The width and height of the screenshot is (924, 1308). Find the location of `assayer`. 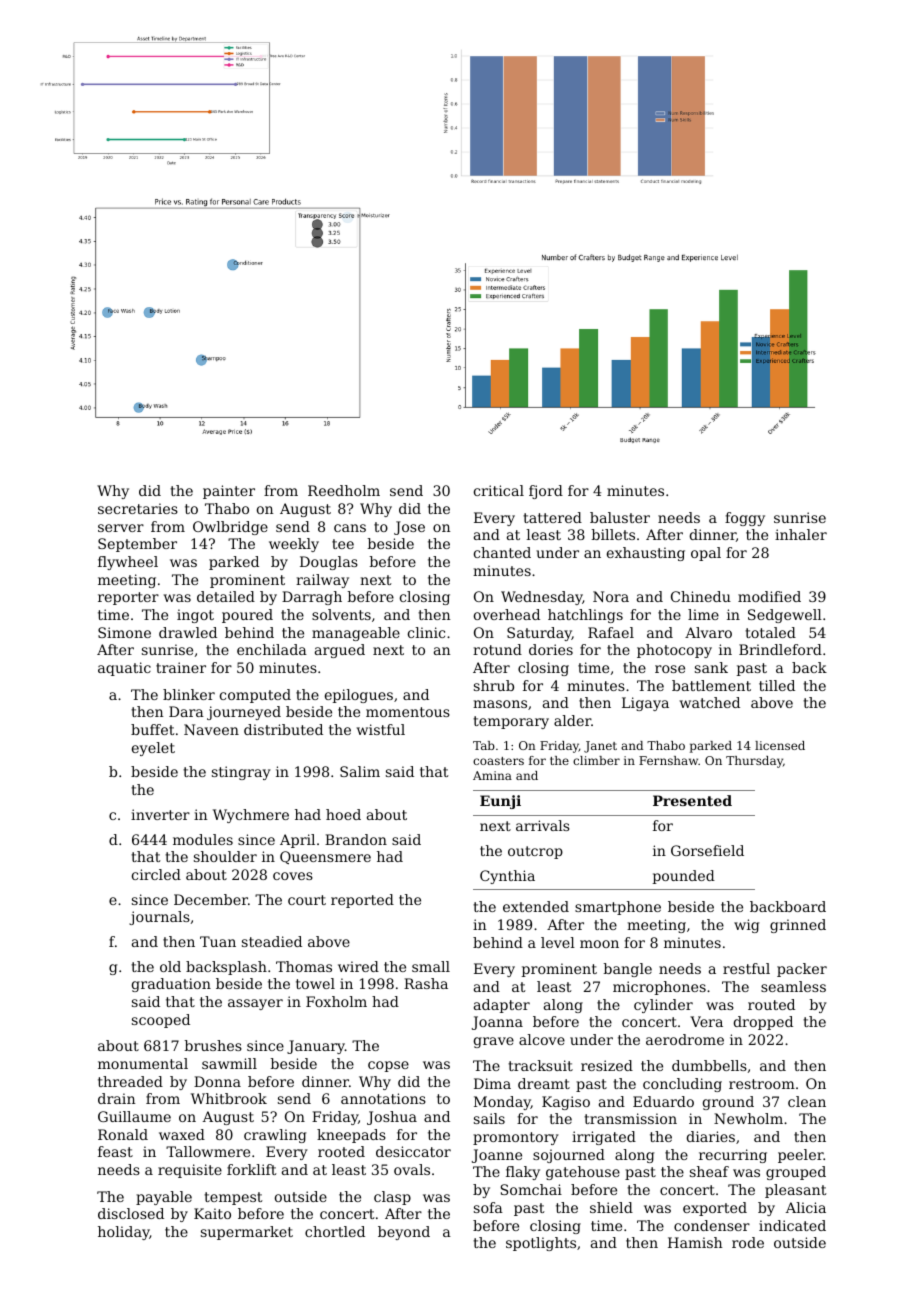

assayer is located at coordinates (255, 1004).
